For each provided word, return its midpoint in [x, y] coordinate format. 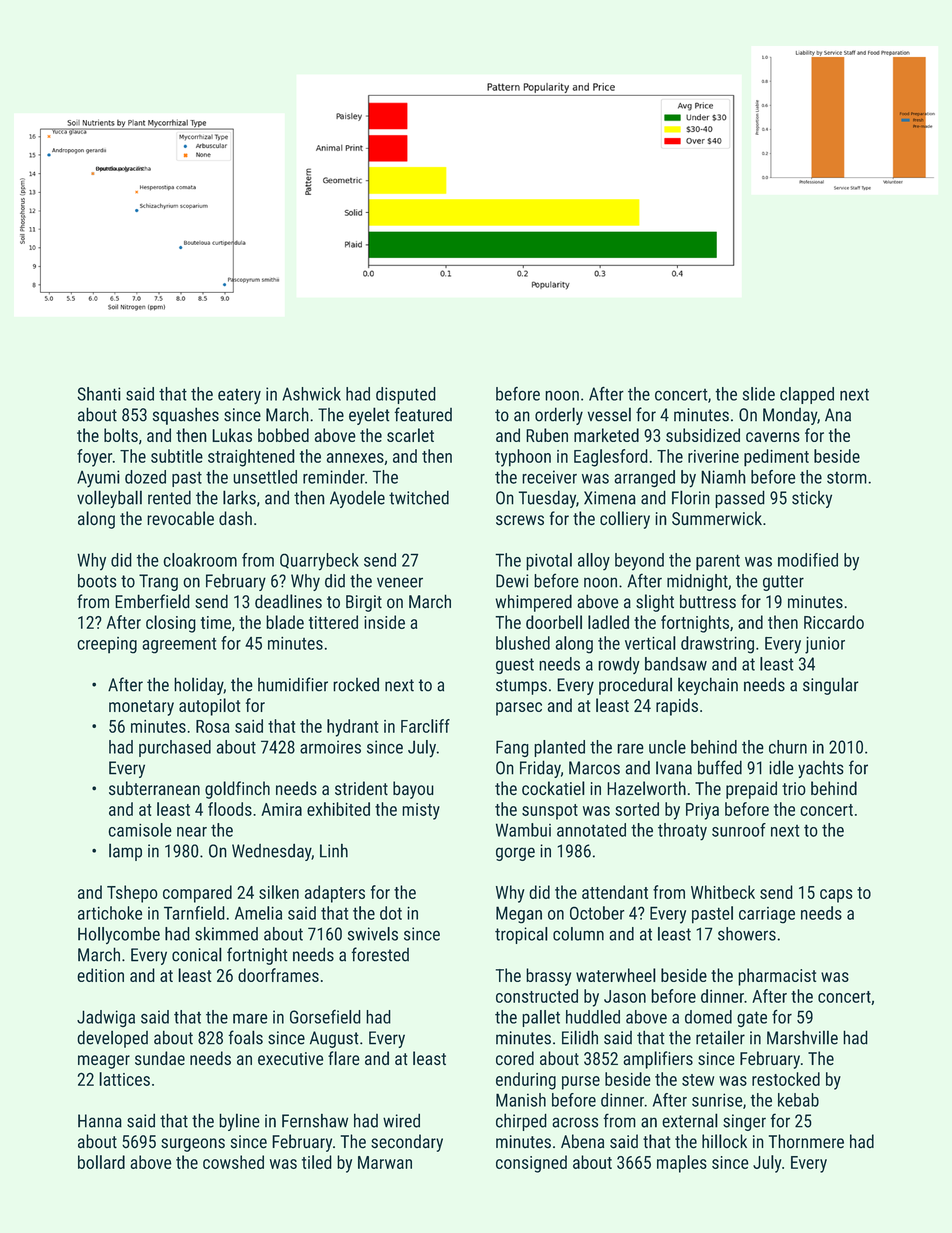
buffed [720, 767]
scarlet [410, 435]
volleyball [109, 499]
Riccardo [834, 622]
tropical [521, 935]
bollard [101, 1162]
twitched [419, 497]
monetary [141, 708]
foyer [94, 458]
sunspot [550, 812]
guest [515, 666]
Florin [691, 497]
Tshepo [132, 894]
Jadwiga [106, 1018]
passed [740, 499]
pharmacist [777, 977]
